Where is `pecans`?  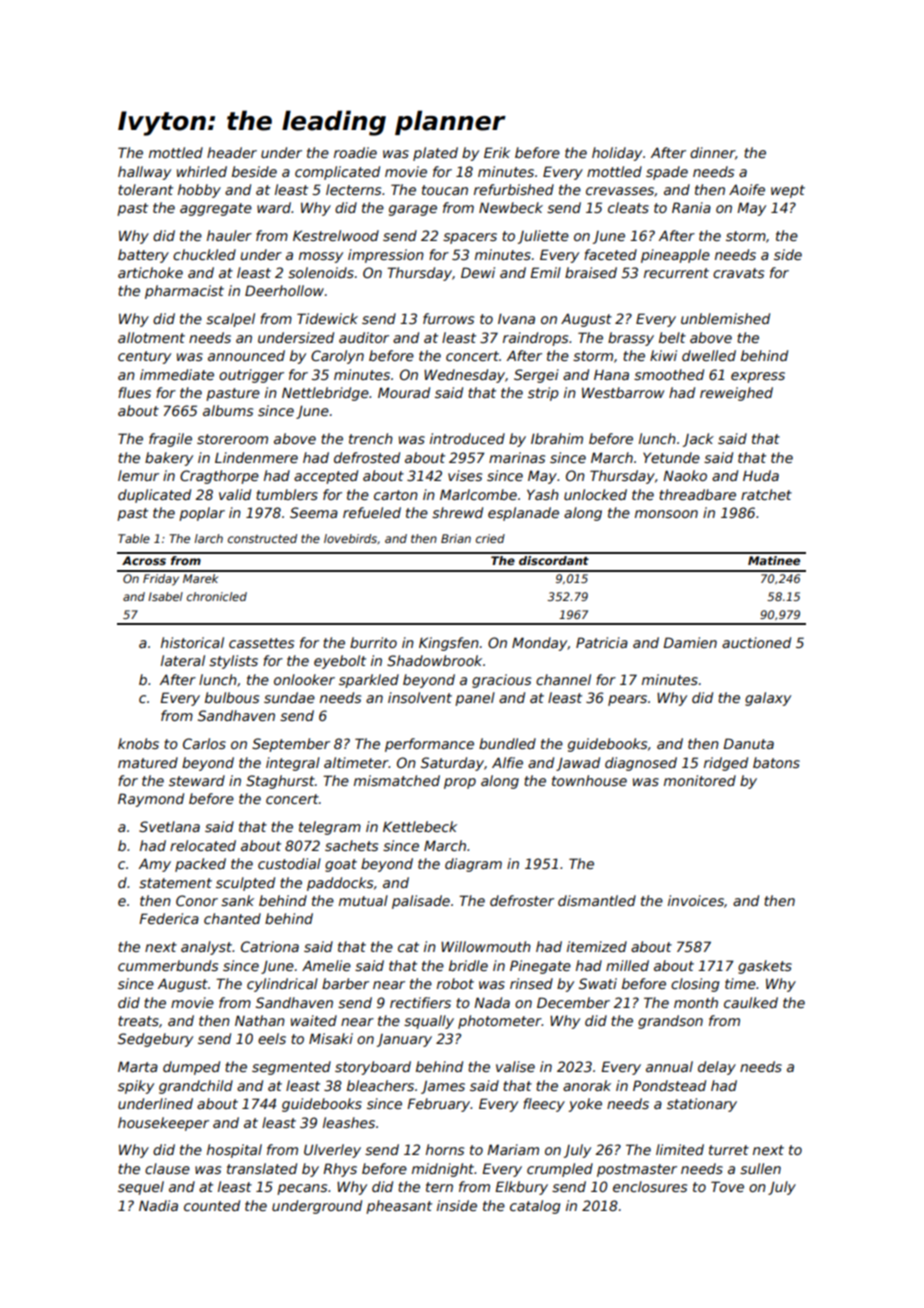
pecans is located at coordinates (302, 1189).
